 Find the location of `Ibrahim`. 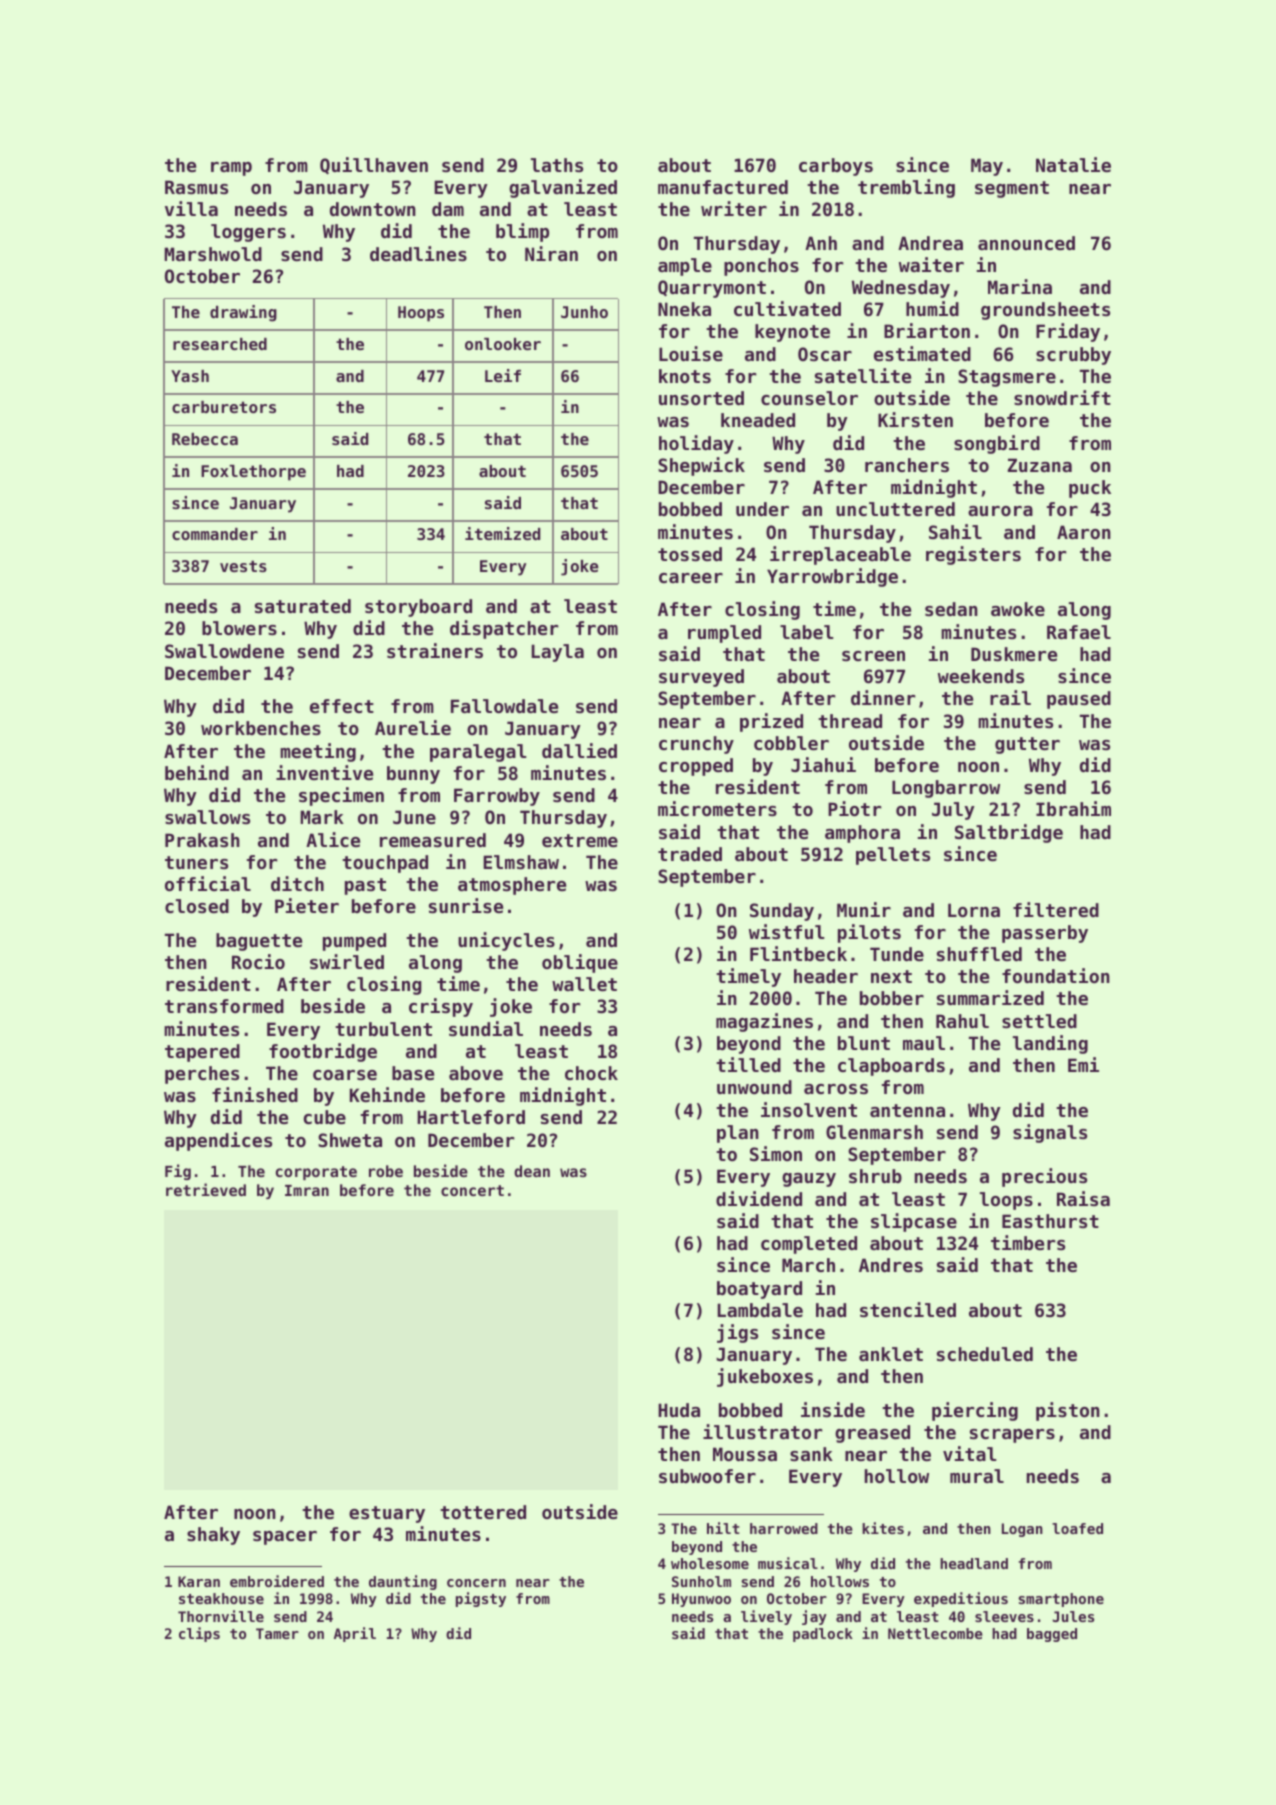

Ibrahim is located at coordinates (1073, 808).
